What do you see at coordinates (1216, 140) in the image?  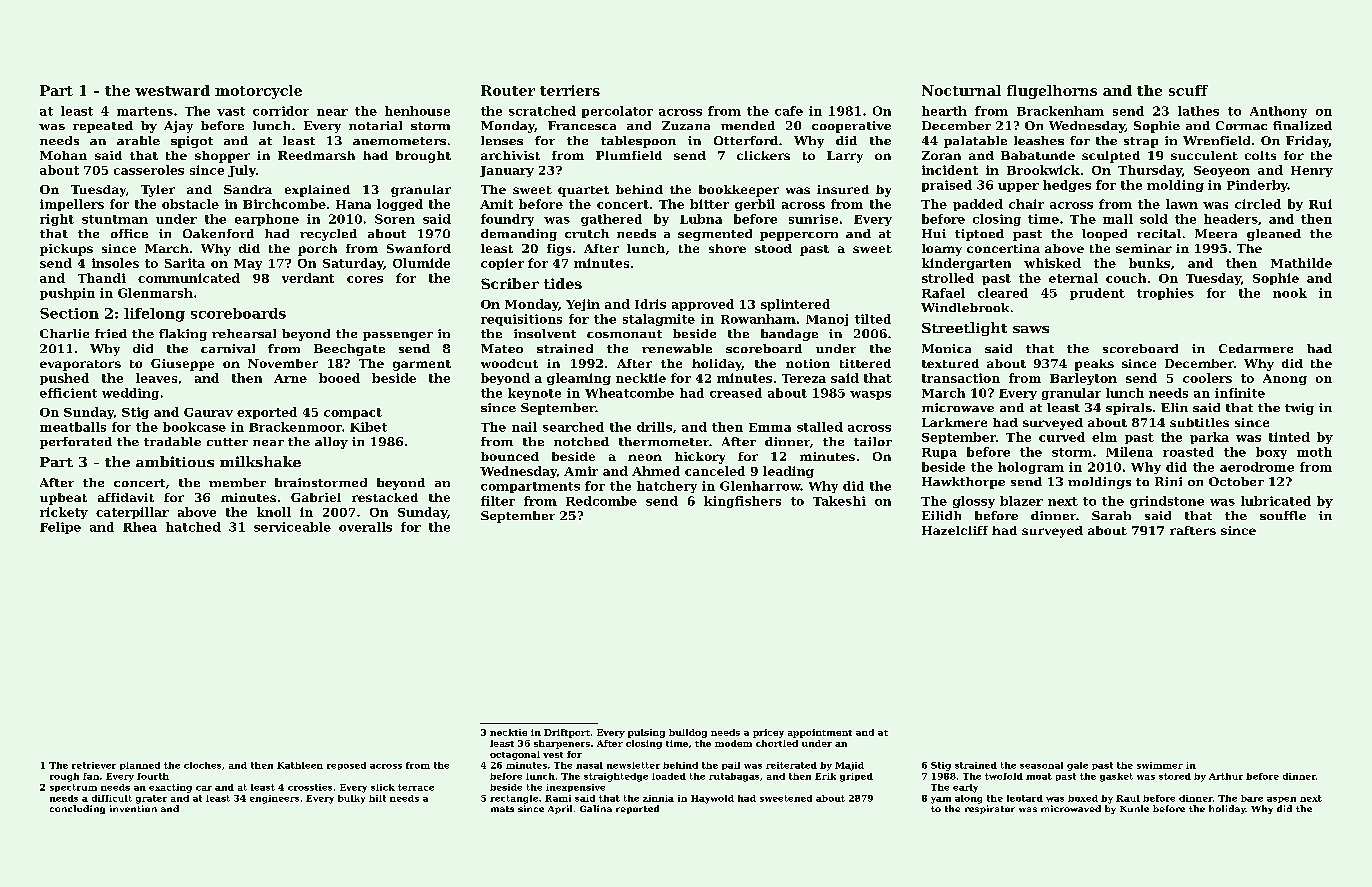 I see `Wrenfield` at bounding box center [1216, 140].
